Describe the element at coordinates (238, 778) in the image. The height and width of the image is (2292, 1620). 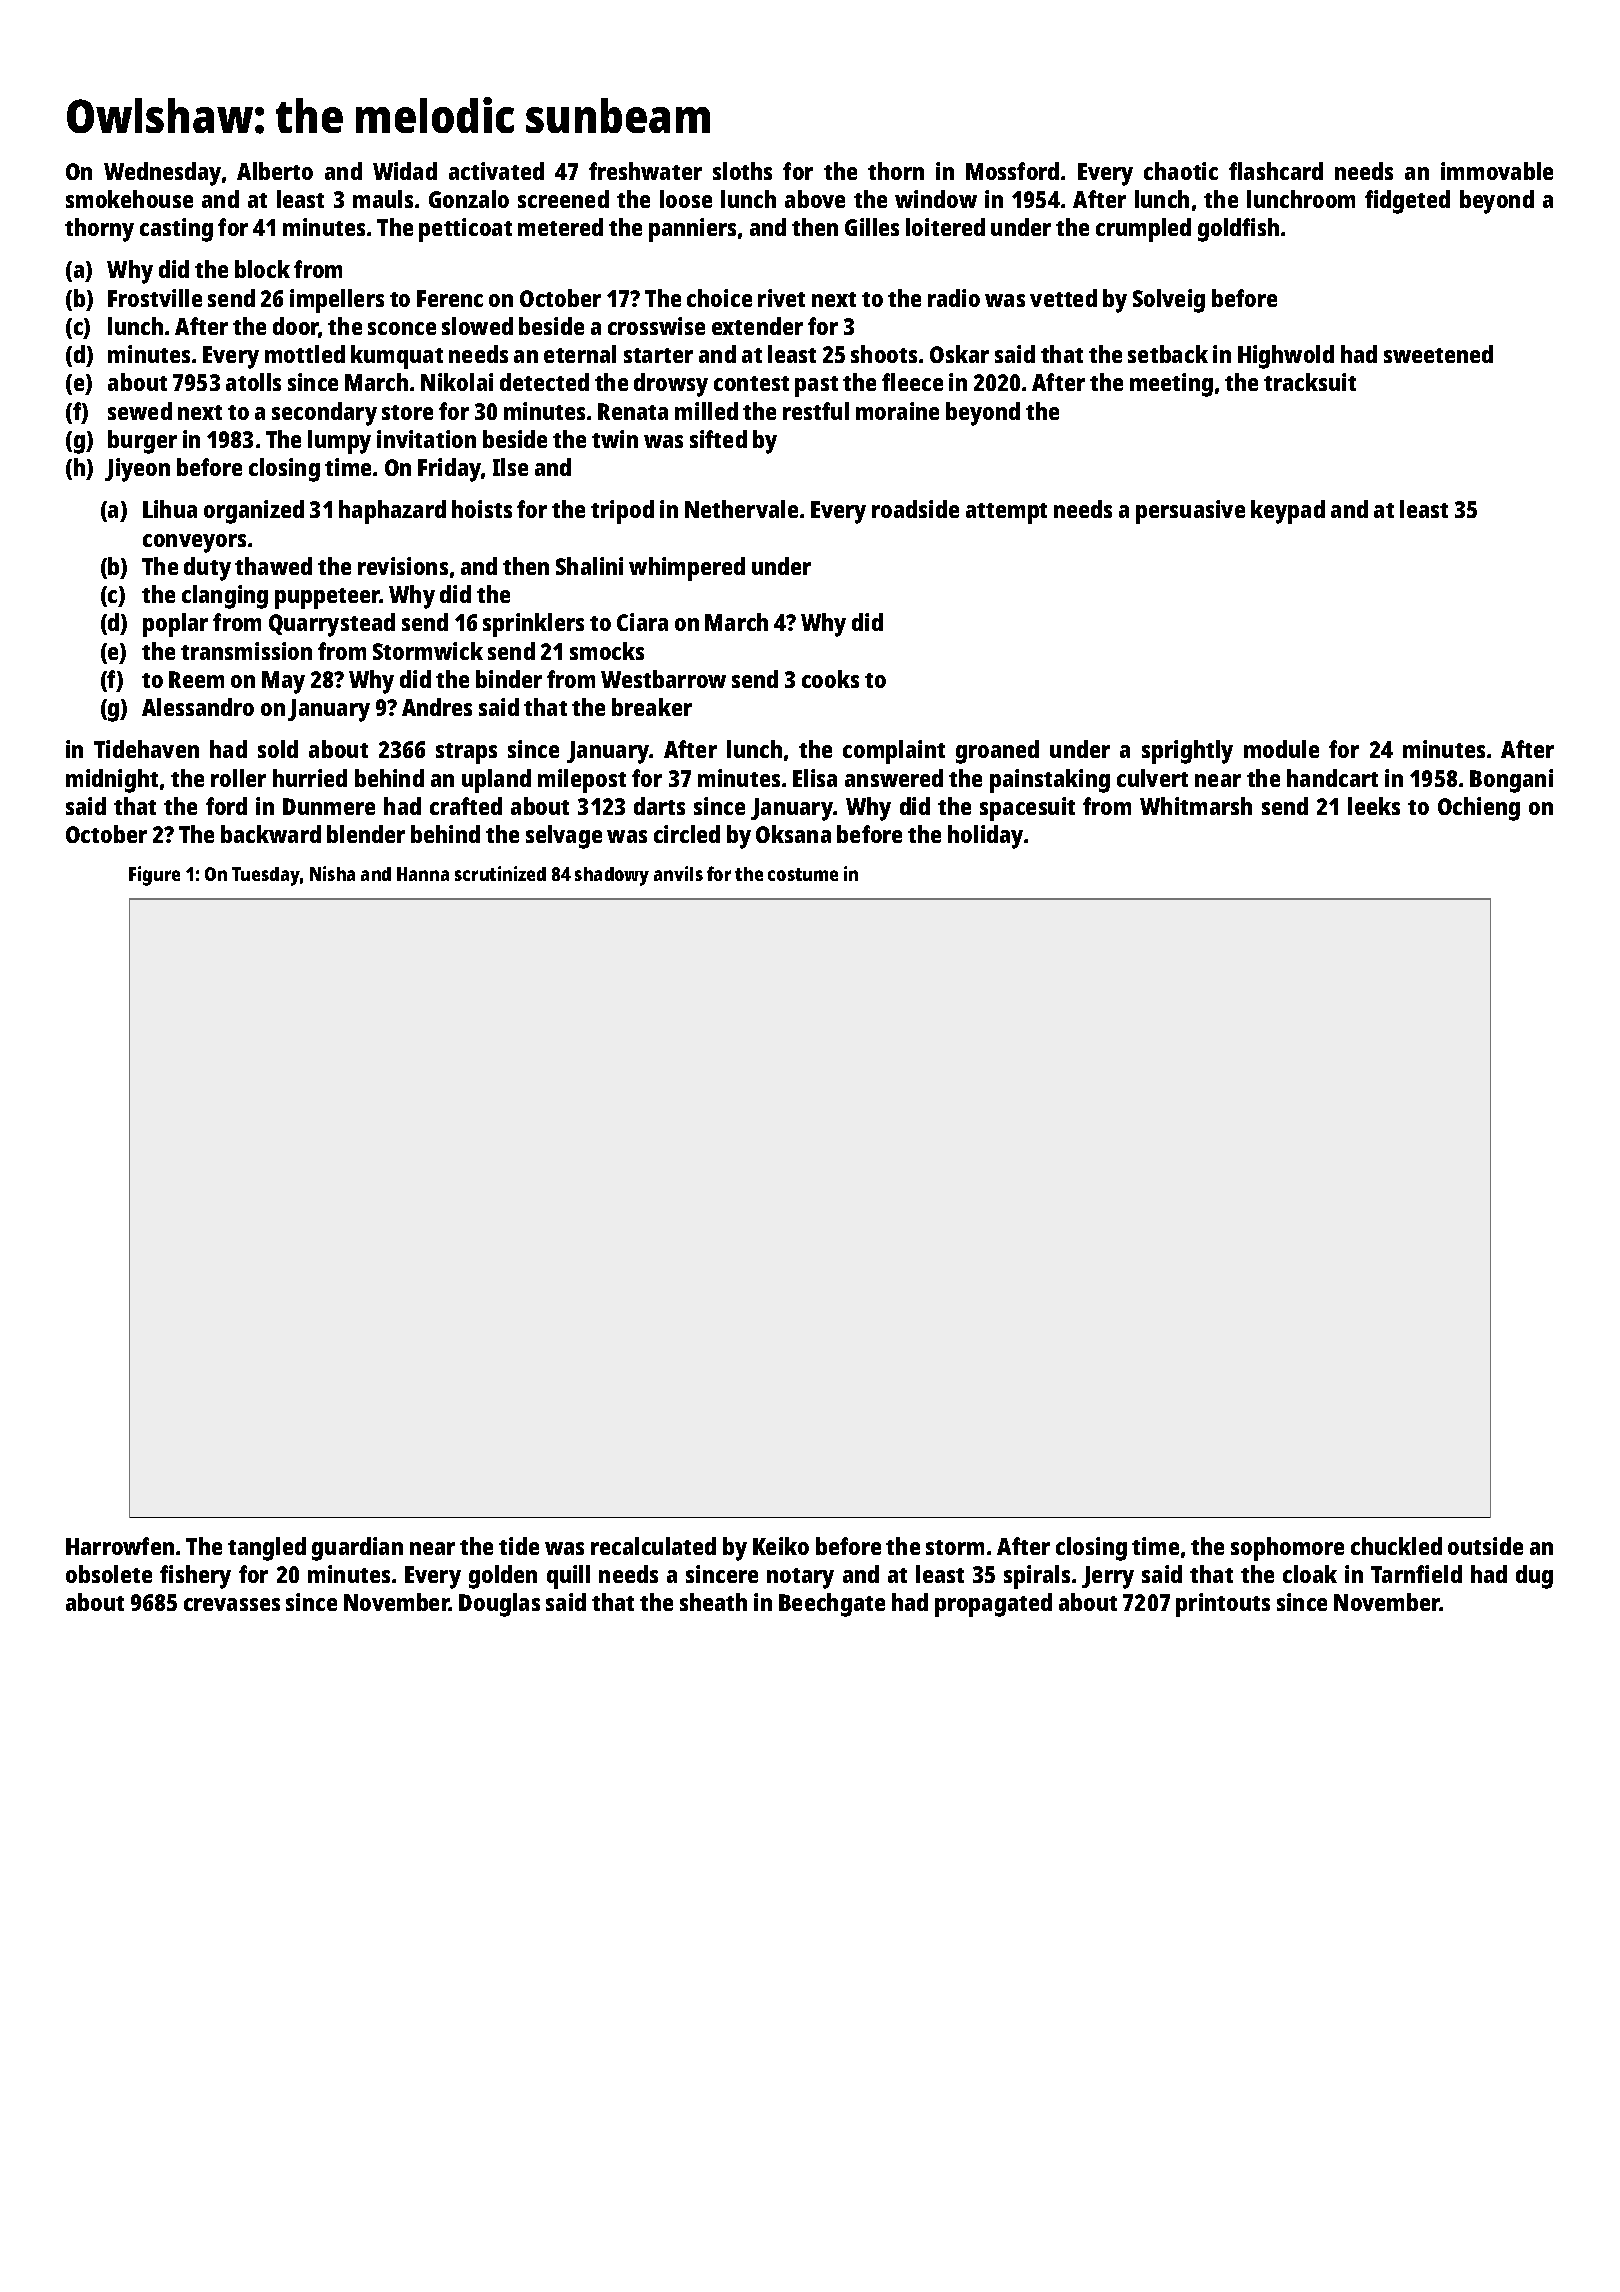
I see `roller` at that location.
